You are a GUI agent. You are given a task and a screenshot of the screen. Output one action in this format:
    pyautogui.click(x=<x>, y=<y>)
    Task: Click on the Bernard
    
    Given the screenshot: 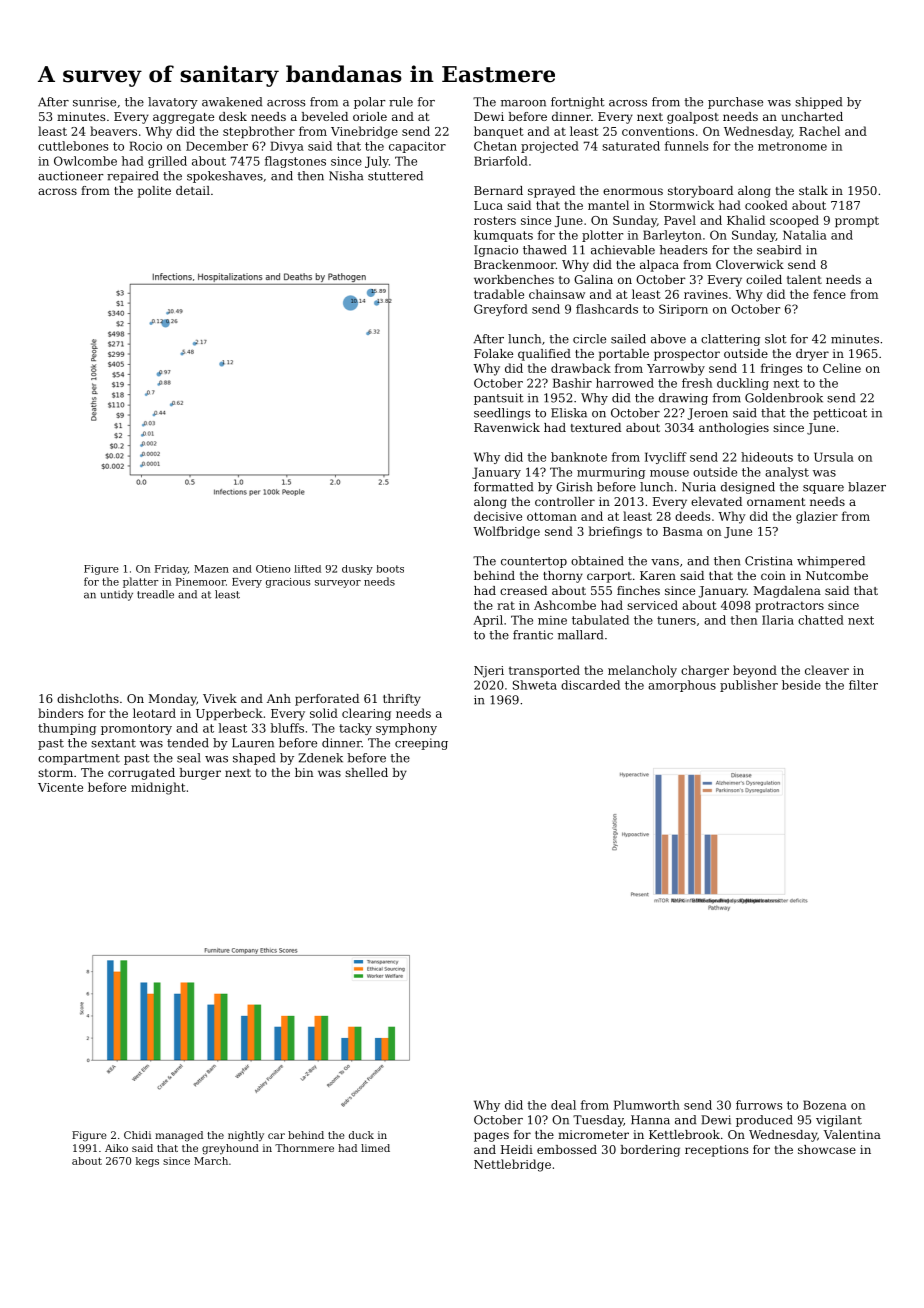 What is the action you would take?
    pyautogui.click(x=498, y=190)
